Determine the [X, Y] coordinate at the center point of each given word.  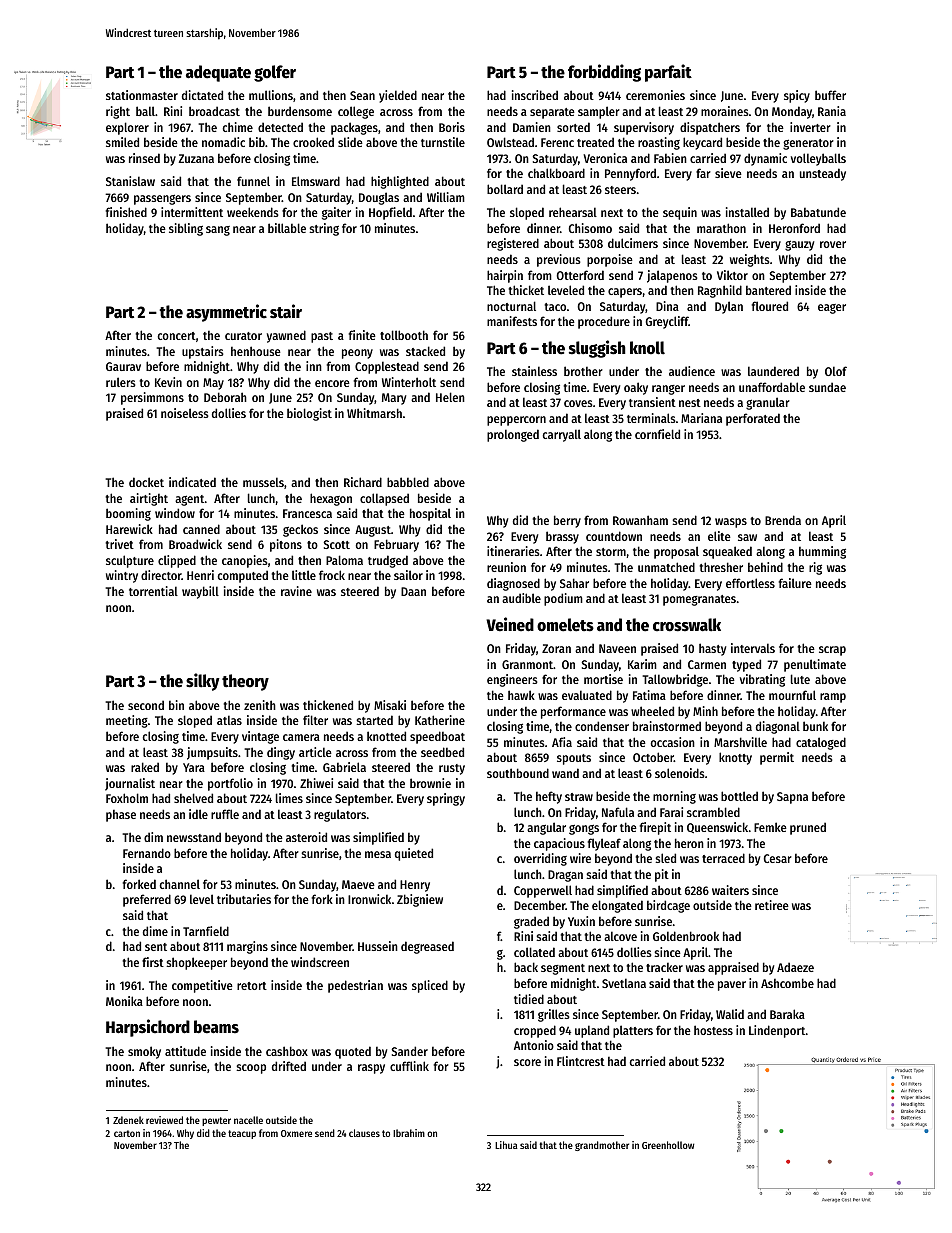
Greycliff [667, 322]
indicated [192, 482]
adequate [218, 73]
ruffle [225, 814]
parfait [668, 73]
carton [127, 1133]
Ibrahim [409, 1133]
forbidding [604, 73]
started [374, 720]
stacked [425, 351]
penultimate [815, 665]
